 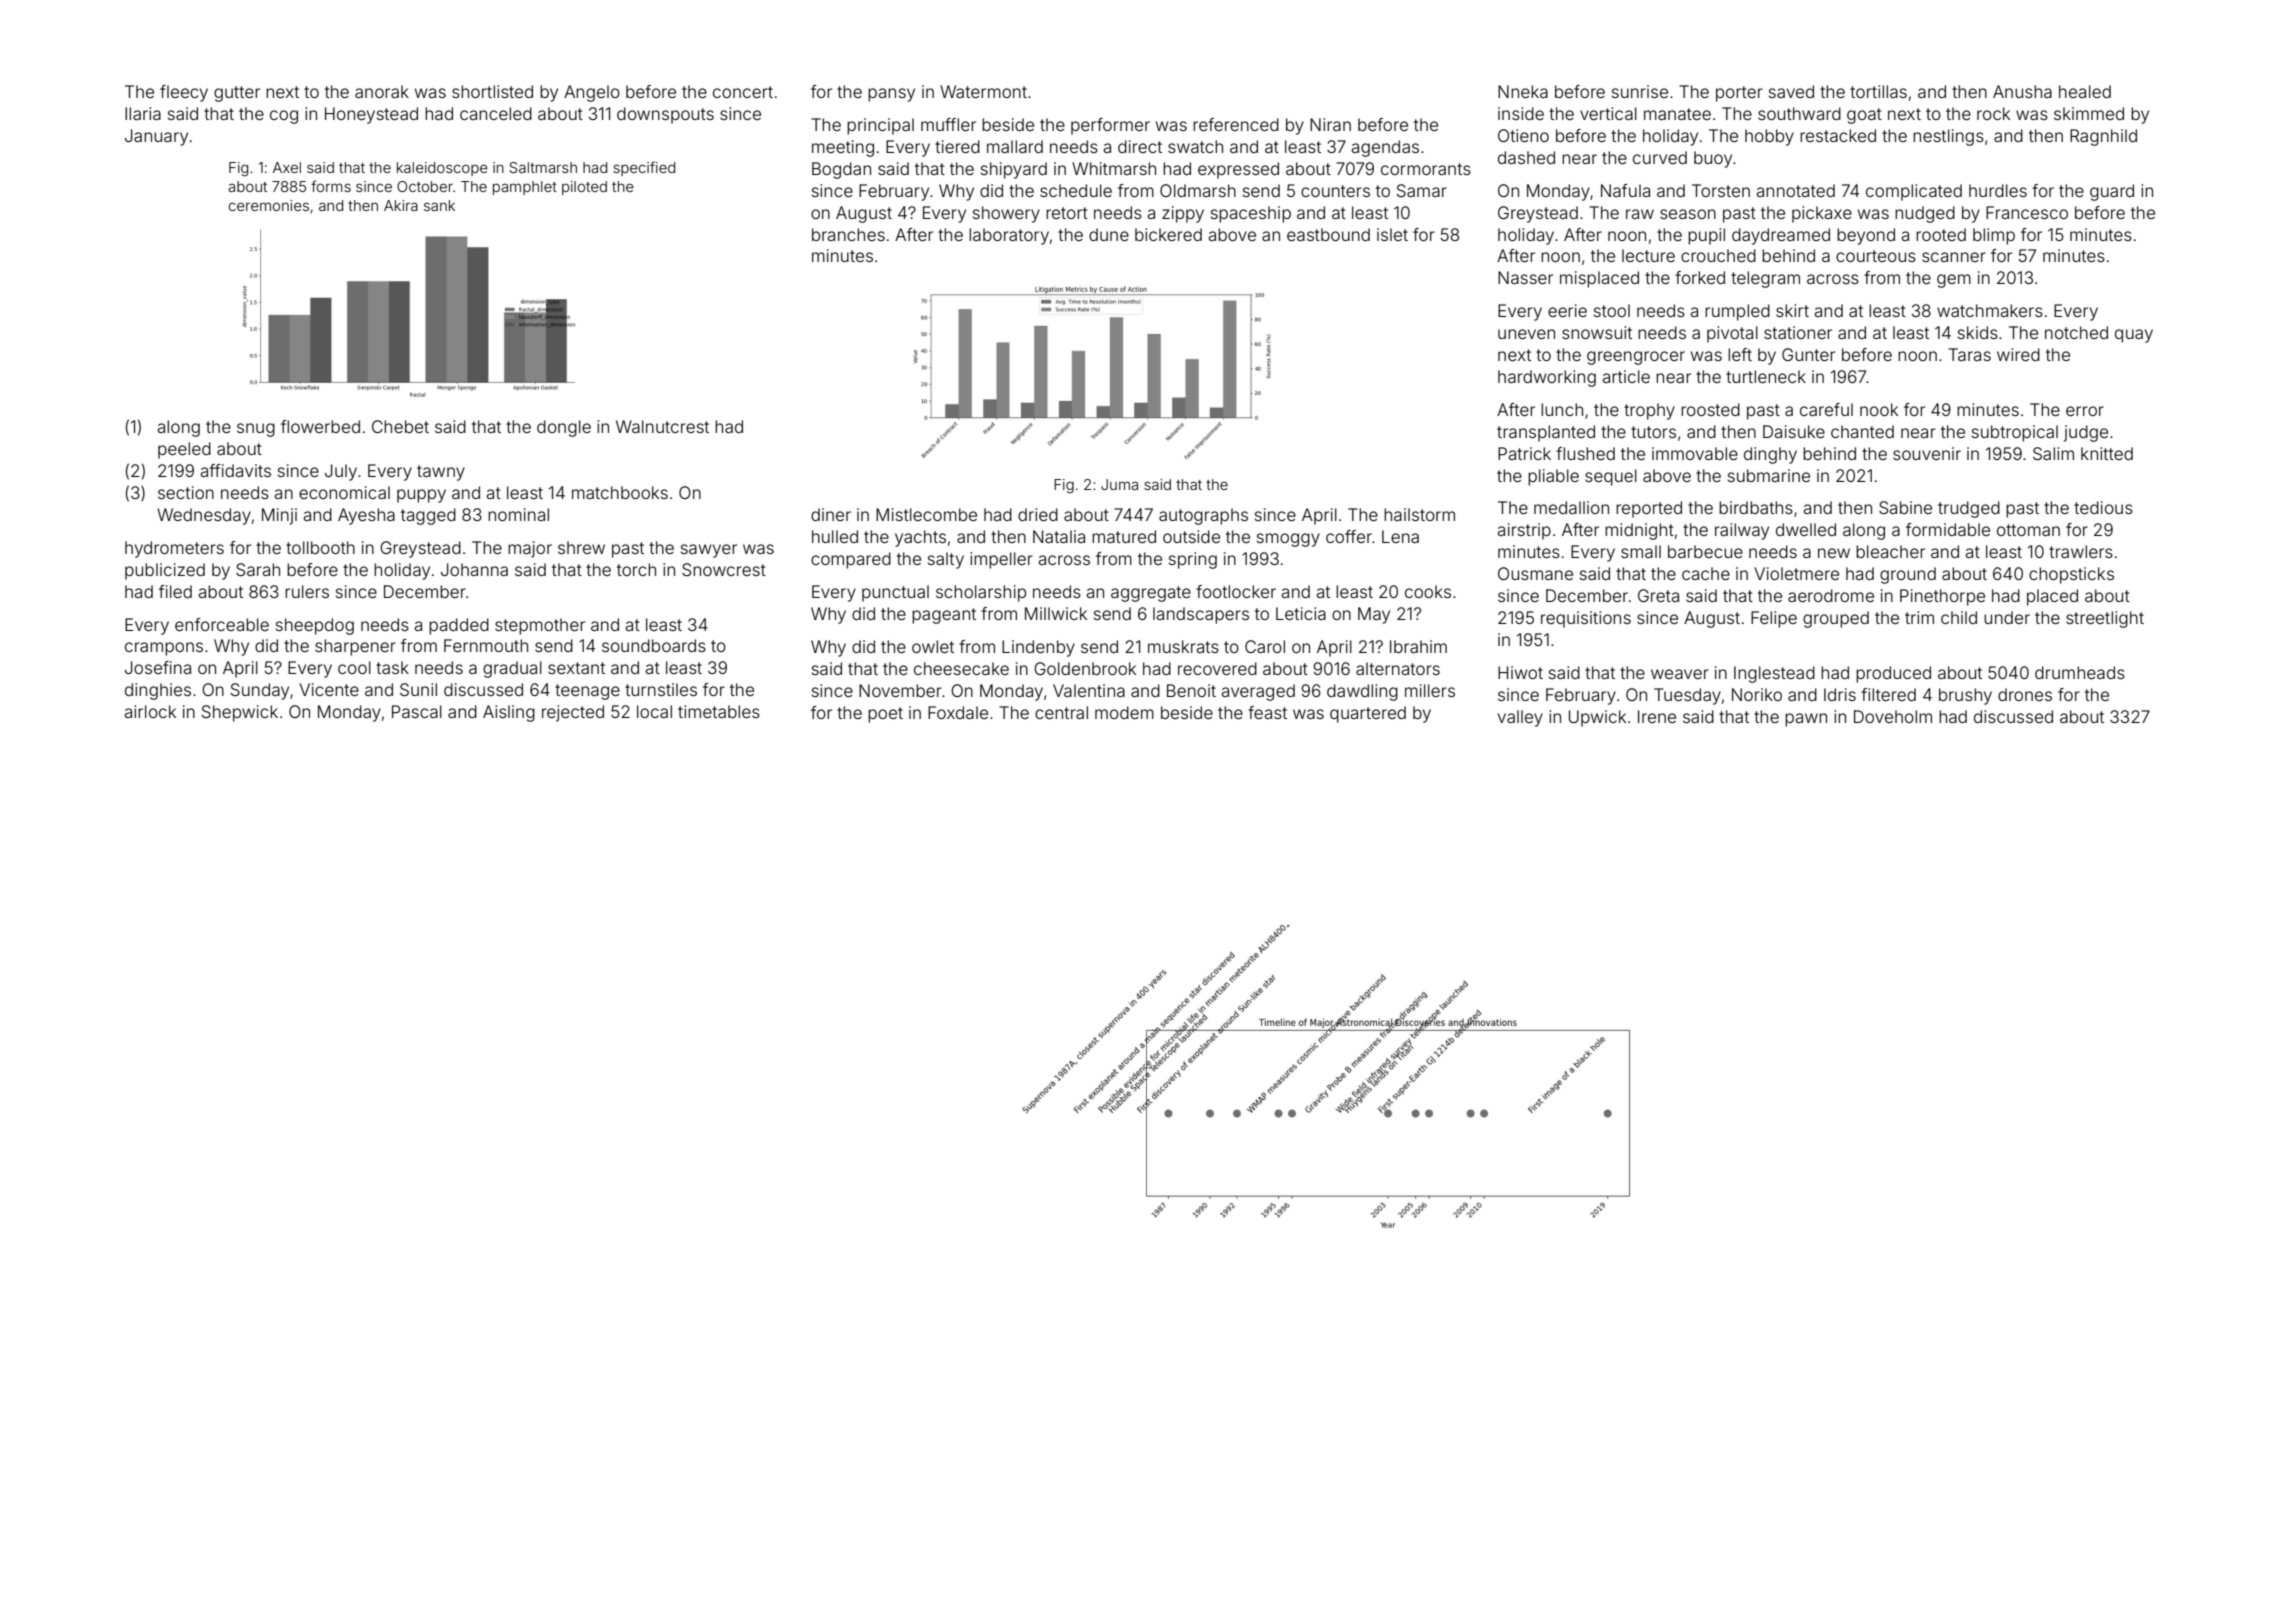 I want to click on Valentina, so click(x=1089, y=690).
